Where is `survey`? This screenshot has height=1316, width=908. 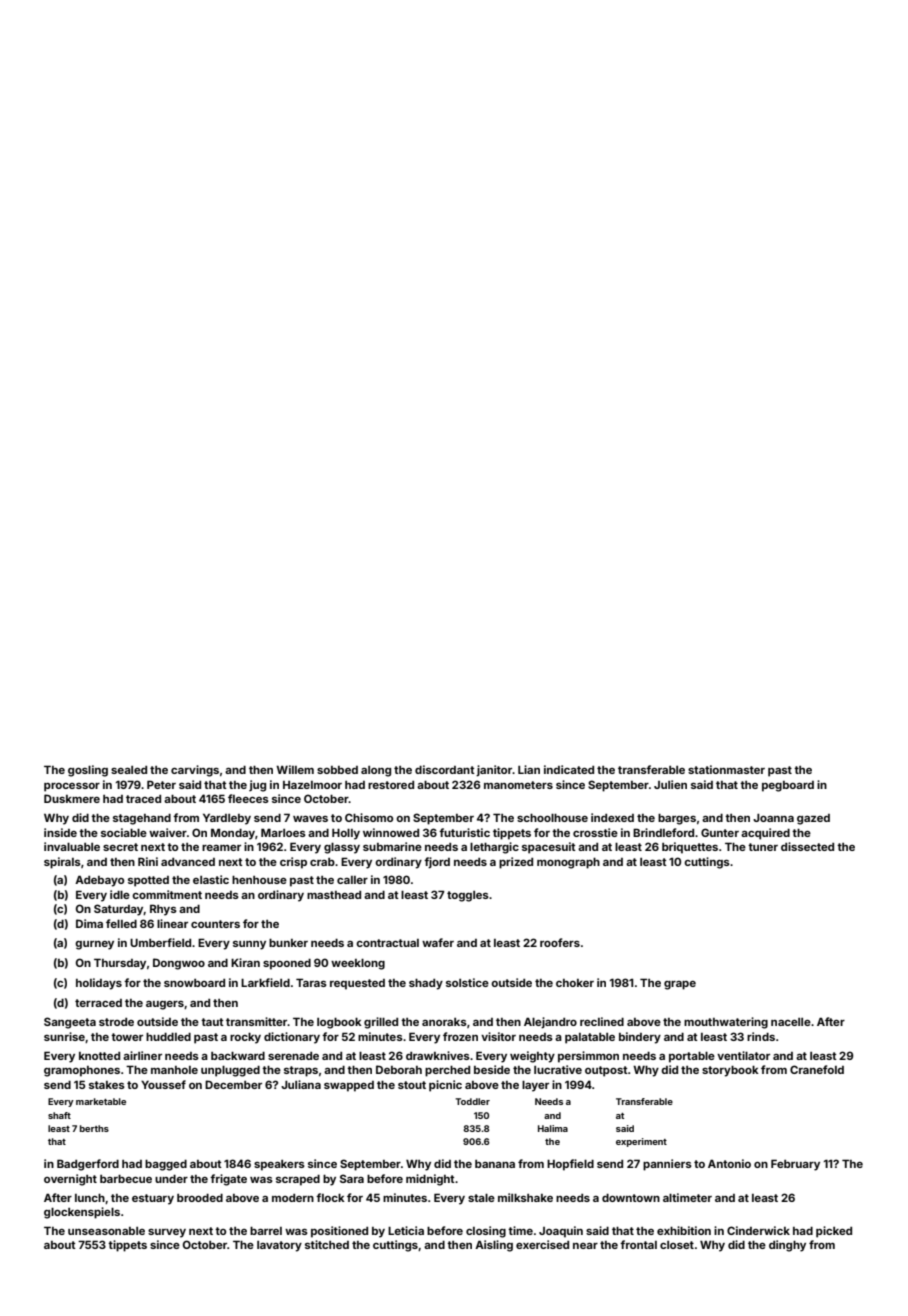 survey is located at coordinates (167, 1233).
